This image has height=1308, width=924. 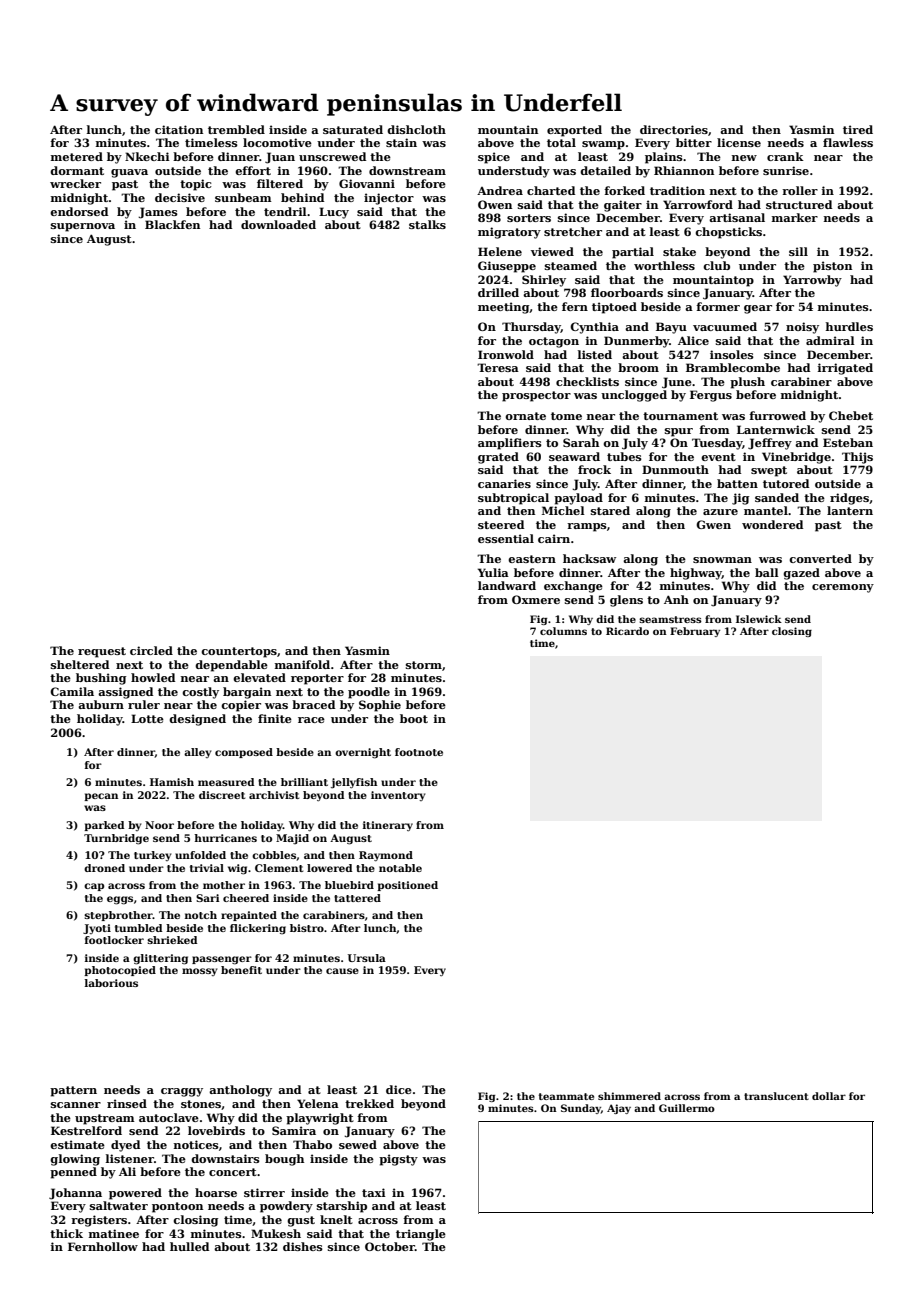 I want to click on tutored, so click(x=786, y=483).
